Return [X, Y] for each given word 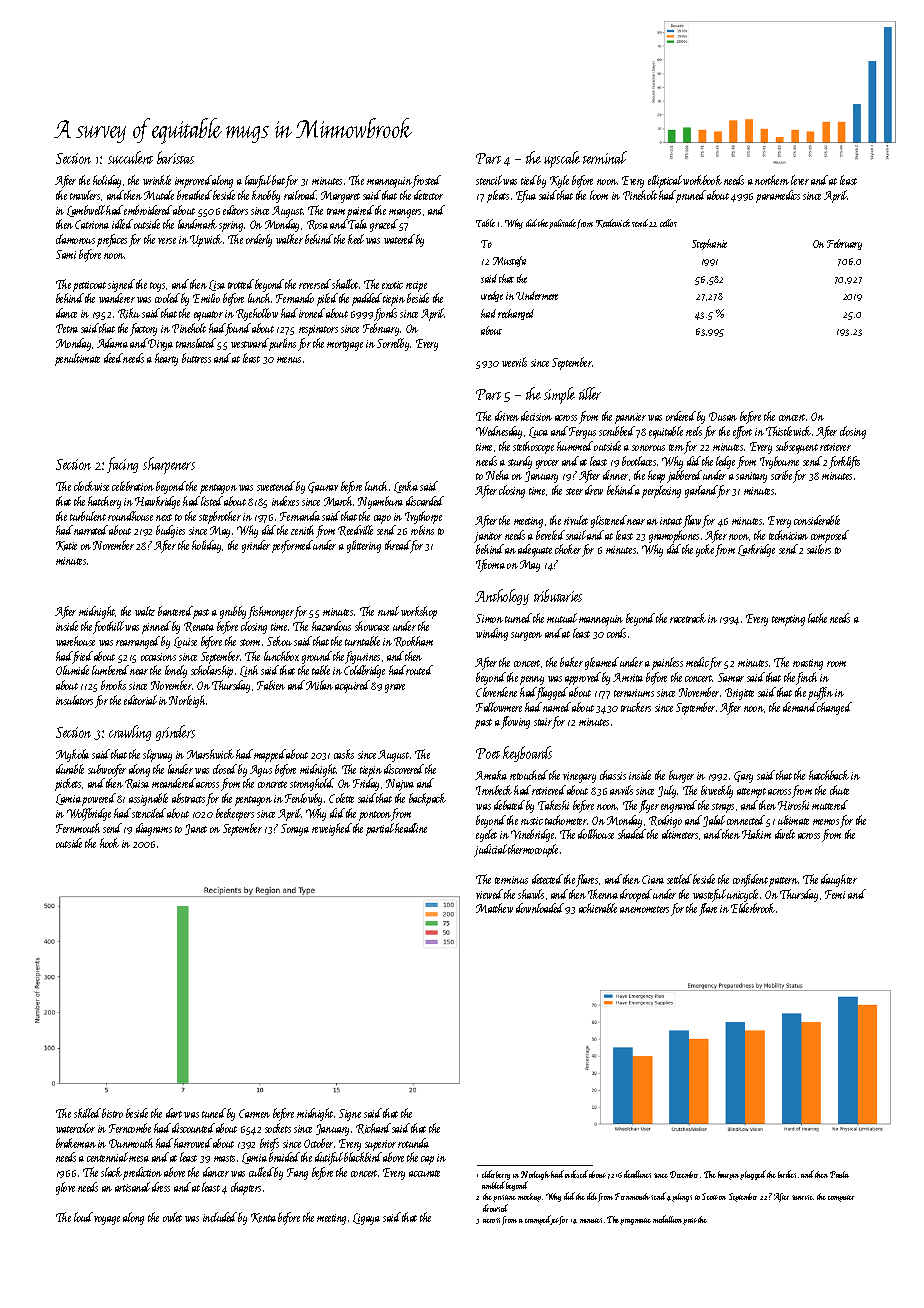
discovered [404, 769]
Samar [731, 677]
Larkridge [756, 550]
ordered [681, 416]
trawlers [85, 195]
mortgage [345, 346]
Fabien [271, 685]
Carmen [254, 1113]
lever [800, 180]
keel [356, 239]
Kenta [263, 1218]
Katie [66, 546]
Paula [839, 1174]
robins [422, 530]
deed [113, 358]
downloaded [540, 908]
